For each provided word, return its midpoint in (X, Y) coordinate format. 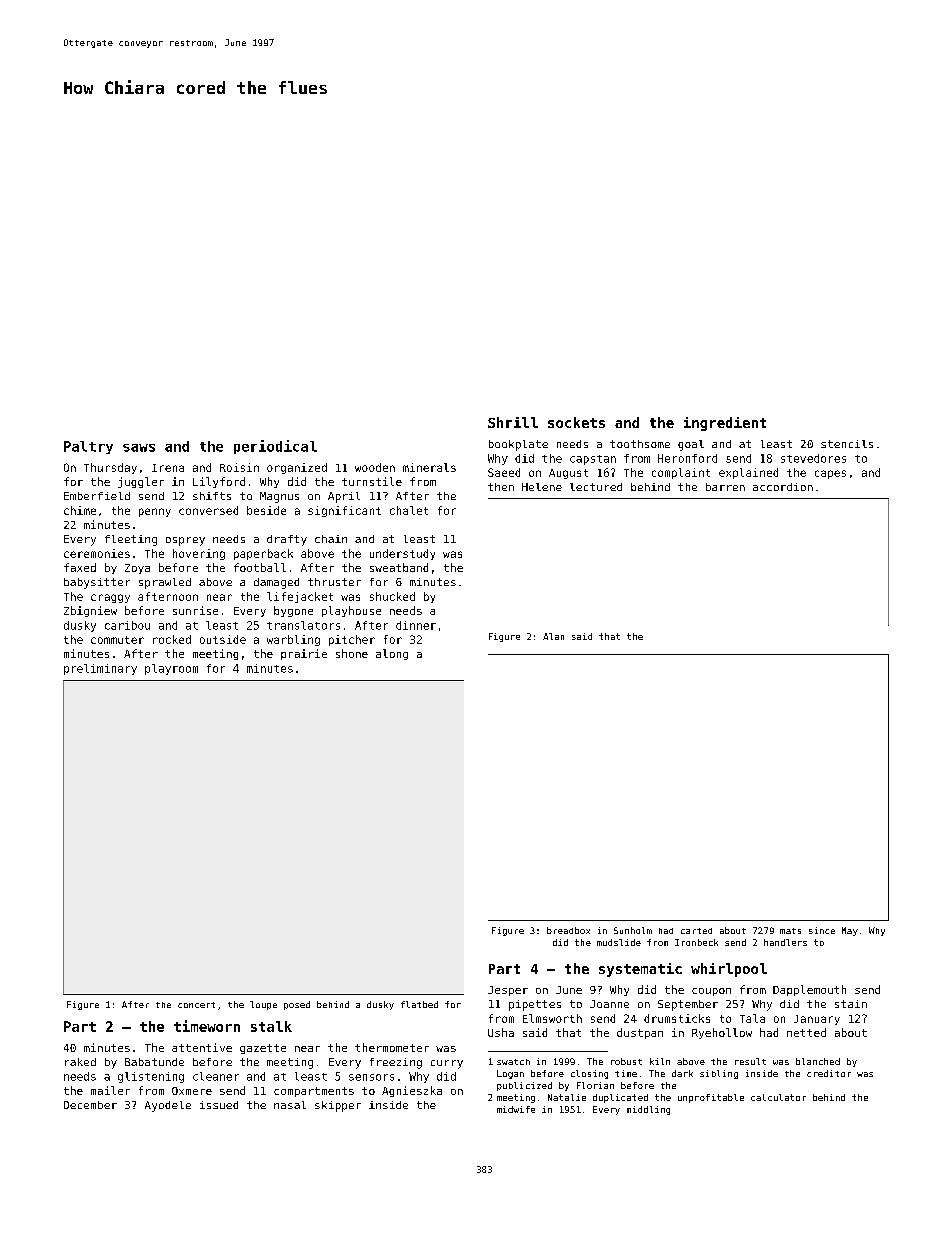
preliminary (100, 669)
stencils (847, 444)
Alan (553, 636)
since (822, 930)
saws (139, 448)
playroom (171, 669)
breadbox (568, 930)
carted (696, 931)
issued (219, 1105)
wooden (375, 467)
